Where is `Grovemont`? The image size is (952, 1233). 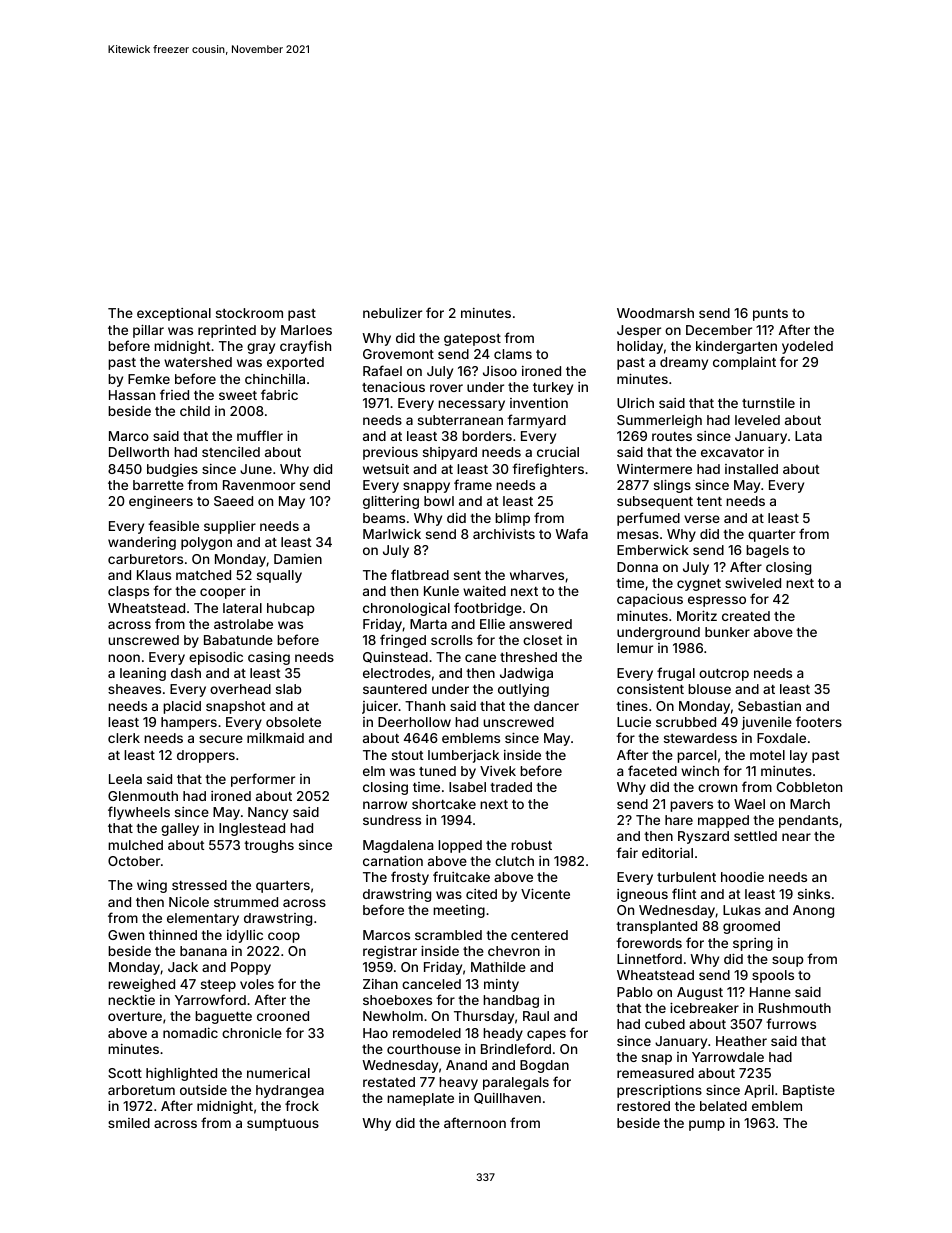
Grovemont is located at coordinates (398, 354).
